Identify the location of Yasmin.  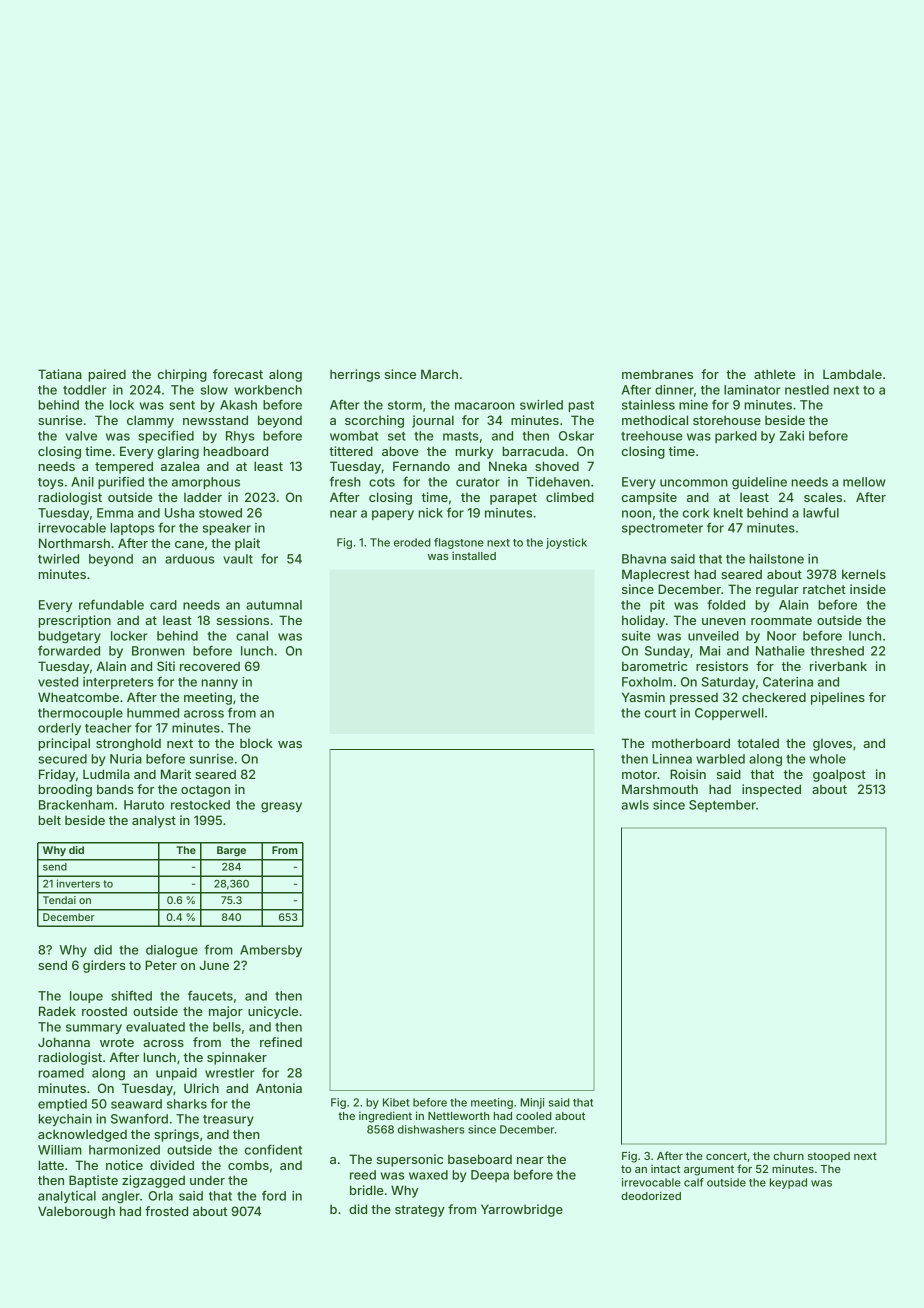
(643, 697).
